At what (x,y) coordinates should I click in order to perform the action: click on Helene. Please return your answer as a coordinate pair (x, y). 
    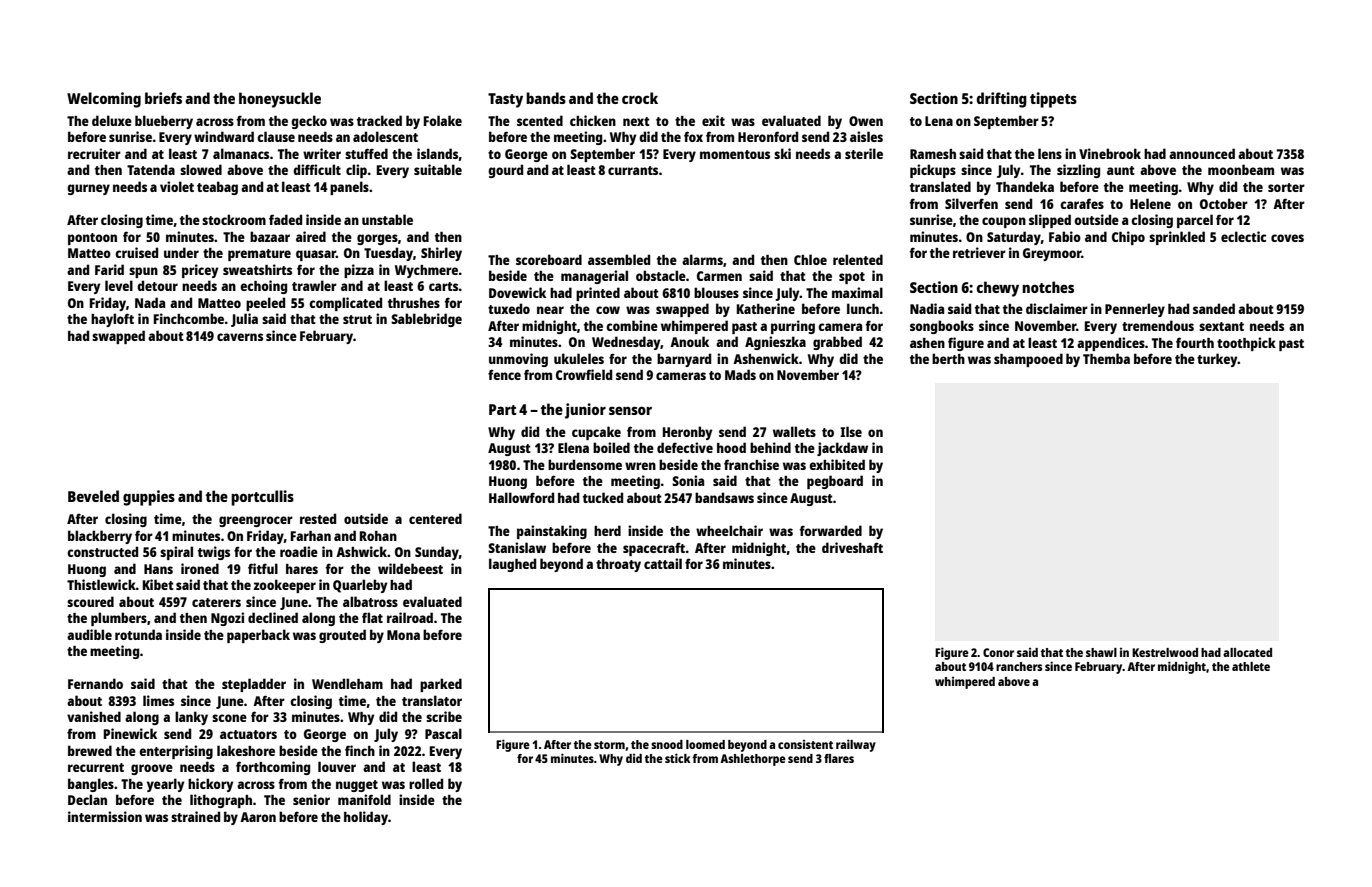
    Looking at the image, I should click on (1150, 203).
